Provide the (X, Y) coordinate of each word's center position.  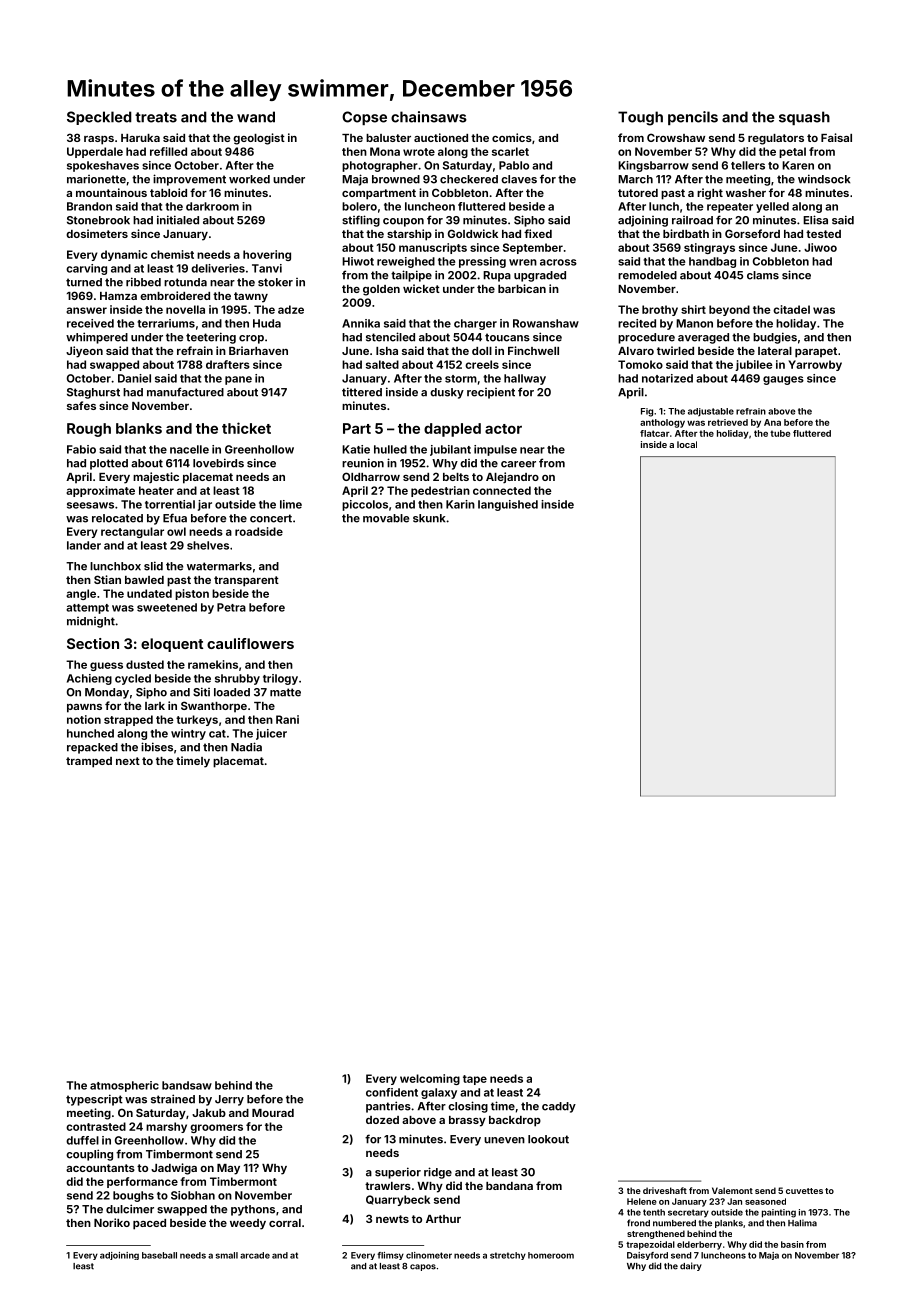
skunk (429, 518)
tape (475, 1080)
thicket (246, 428)
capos (423, 1267)
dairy (691, 1266)
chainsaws (429, 117)
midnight (91, 622)
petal (792, 152)
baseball (159, 1255)
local (687, 444)
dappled (452, 430)
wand (256, 117)
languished (508, 505)
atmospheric (124, 1086)
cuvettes (804, 1191)
